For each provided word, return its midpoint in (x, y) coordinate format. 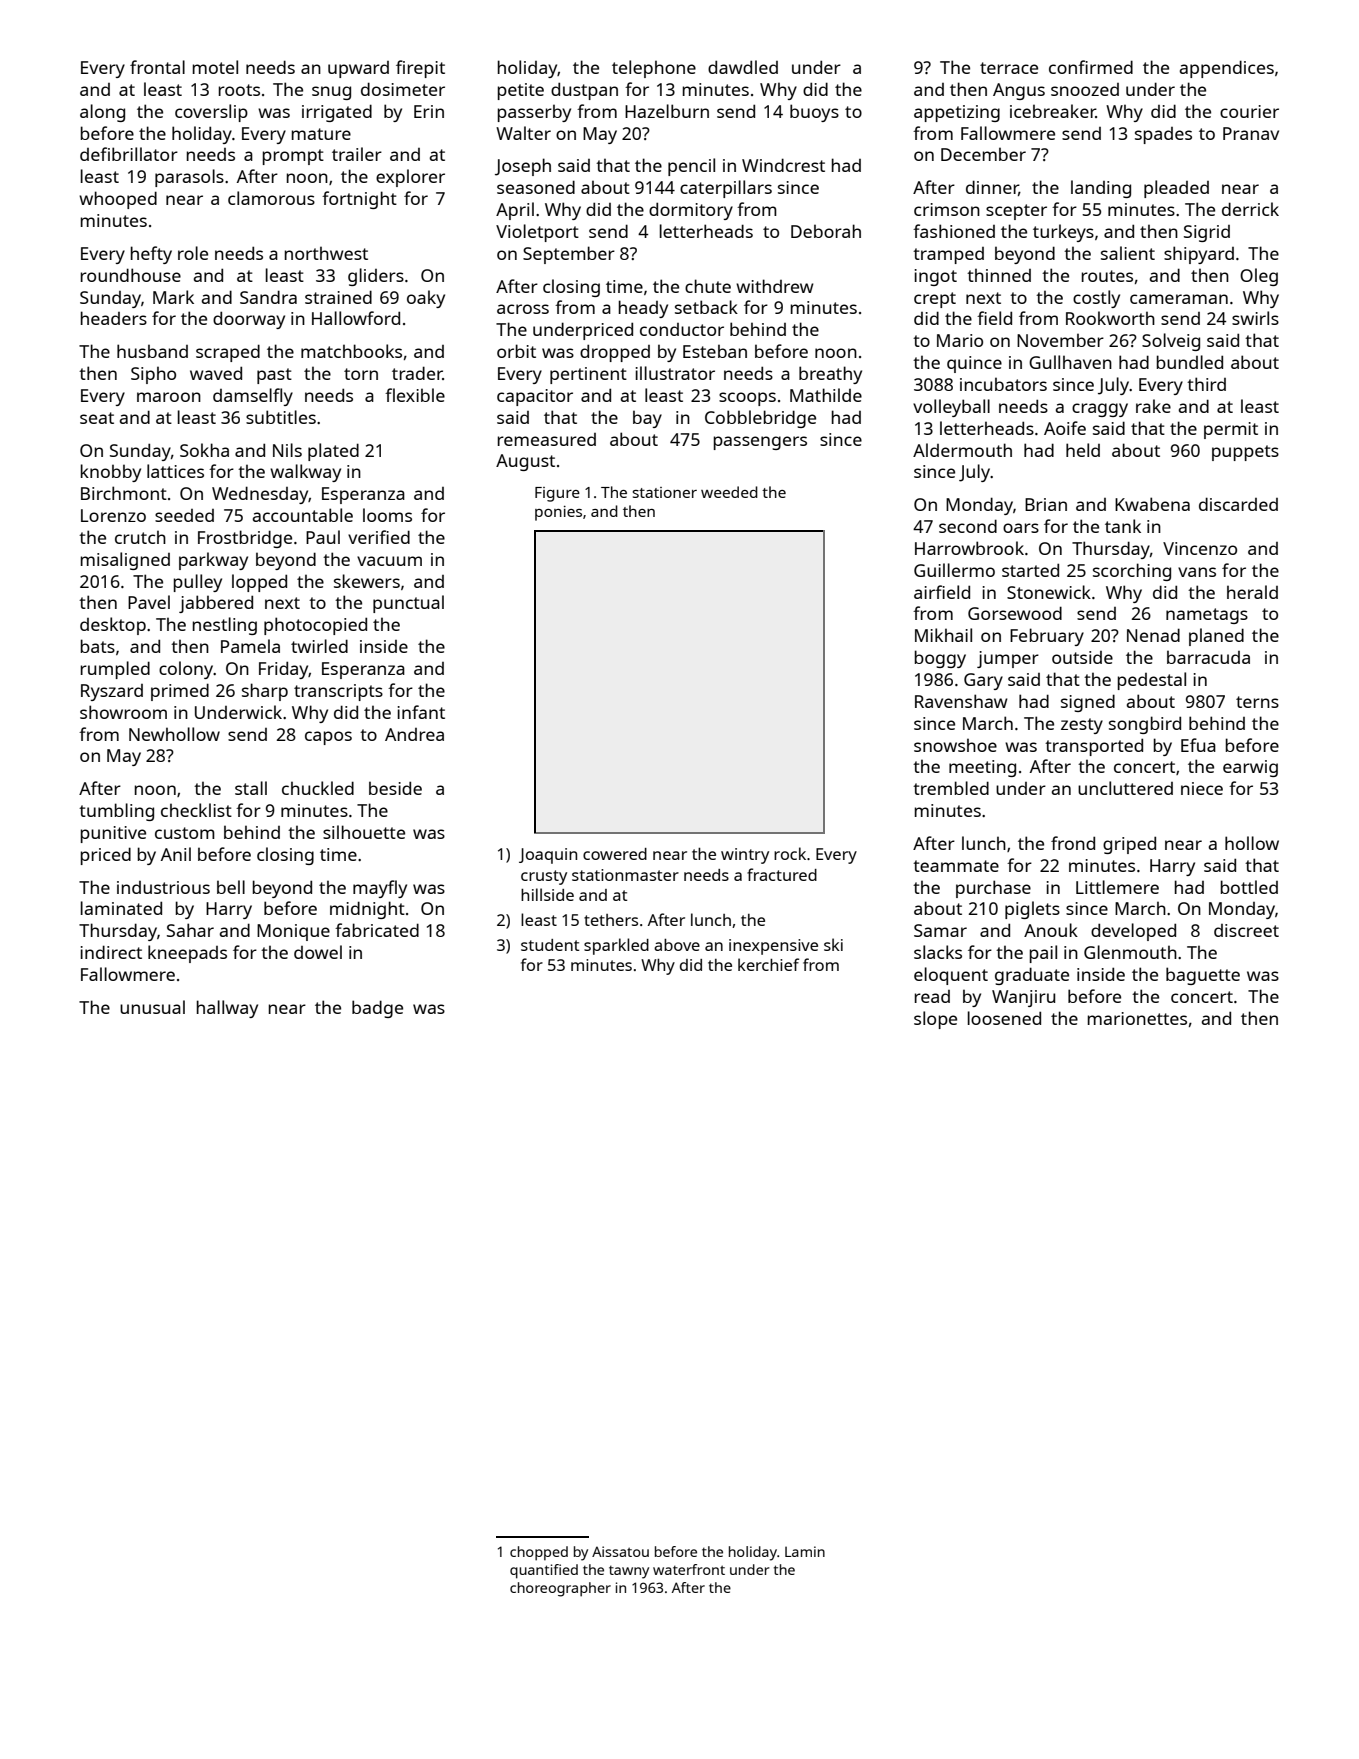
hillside (547, 894)
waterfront (689, 1569)
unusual (152, 1007)
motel (215, 67)
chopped (539, 1553)
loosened (1004, 1018)
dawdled (743, 67)
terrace (1009, 68)
